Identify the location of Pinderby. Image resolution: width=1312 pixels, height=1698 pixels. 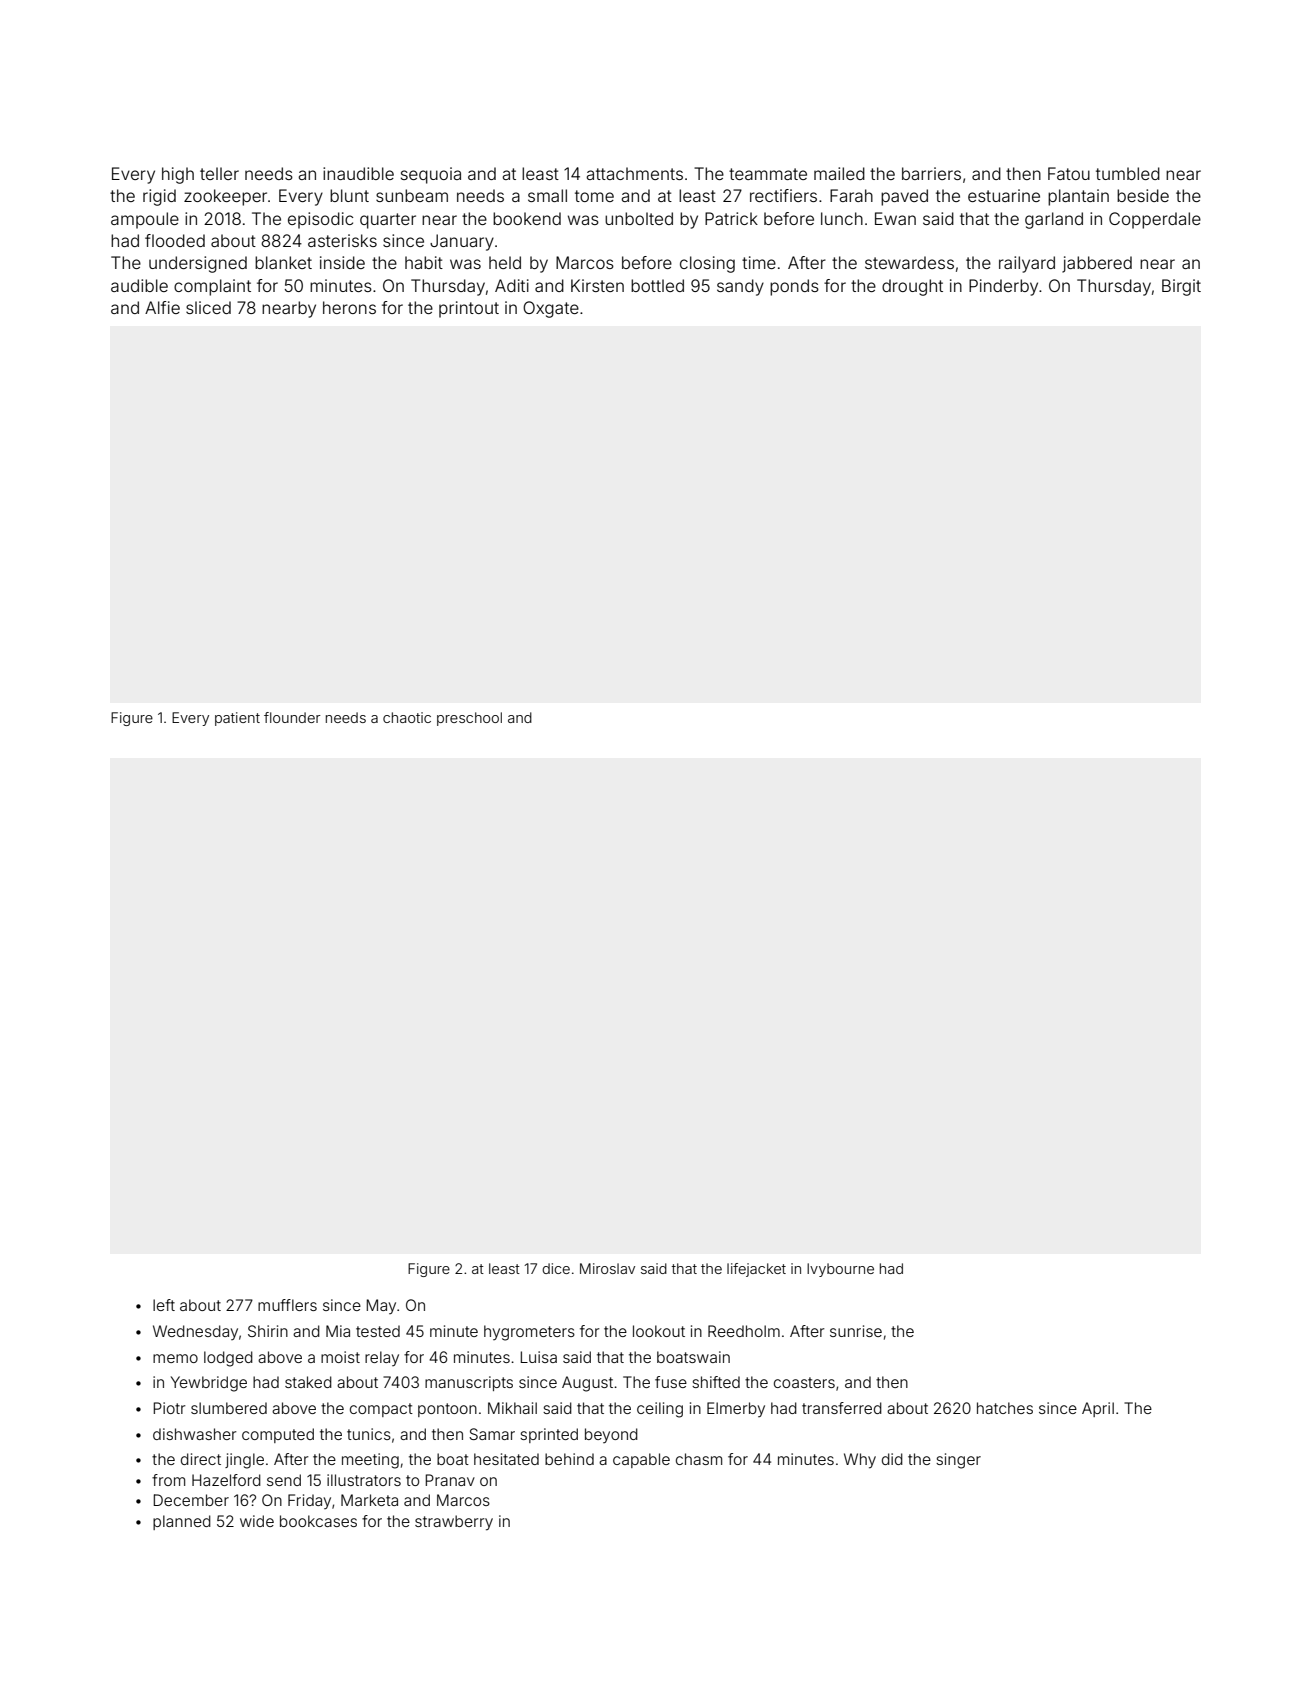
(1003, 287).
